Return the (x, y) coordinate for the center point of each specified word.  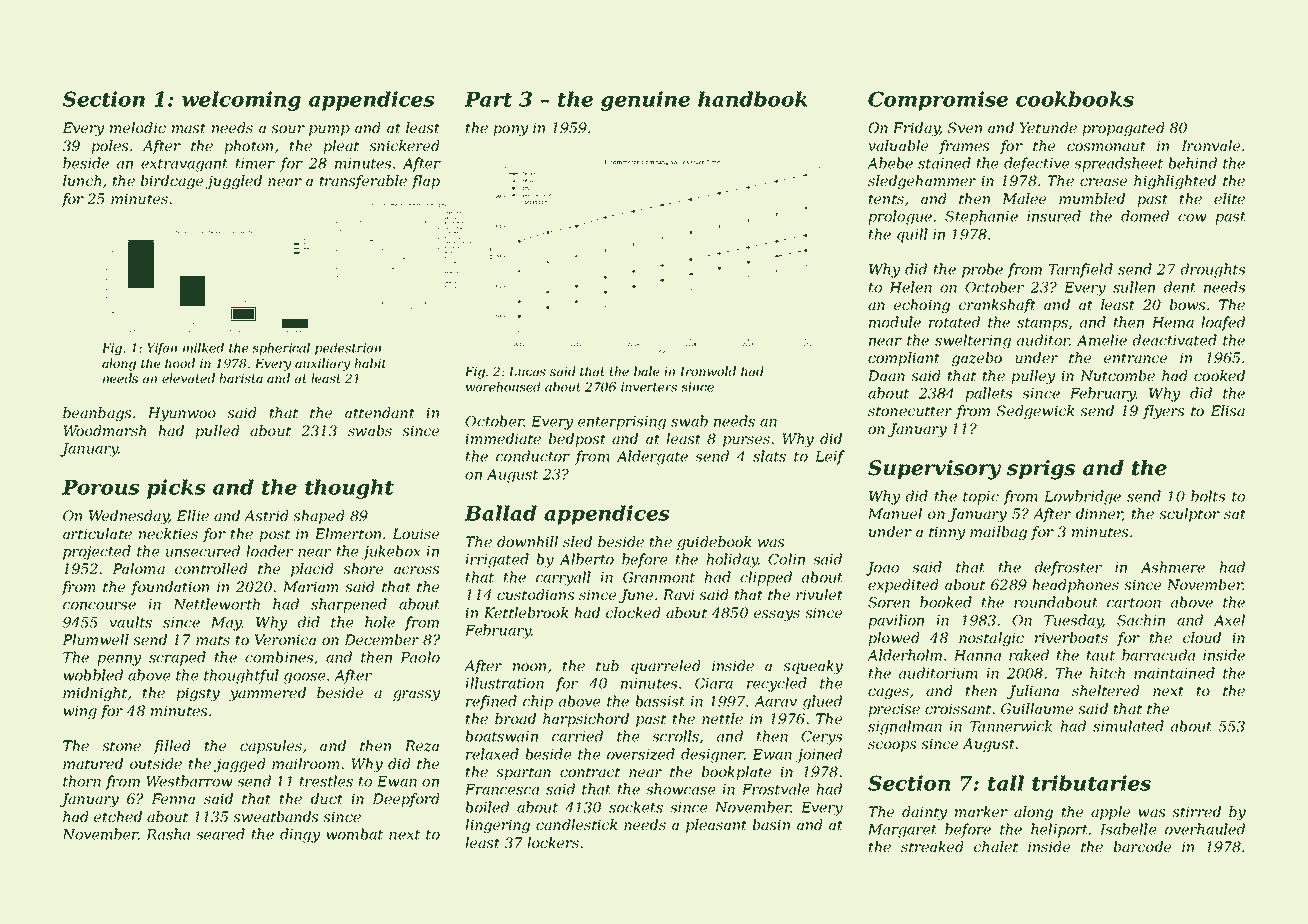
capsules (271, 747)
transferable (363, 182)
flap (426, 182)
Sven (965, 127)
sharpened (349, 605)
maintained (1174, 673)
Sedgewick (1035, 412)
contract (590, 772)
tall (1006, 783)
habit (370, 363)
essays (777, 615)
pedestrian (348, 349)
